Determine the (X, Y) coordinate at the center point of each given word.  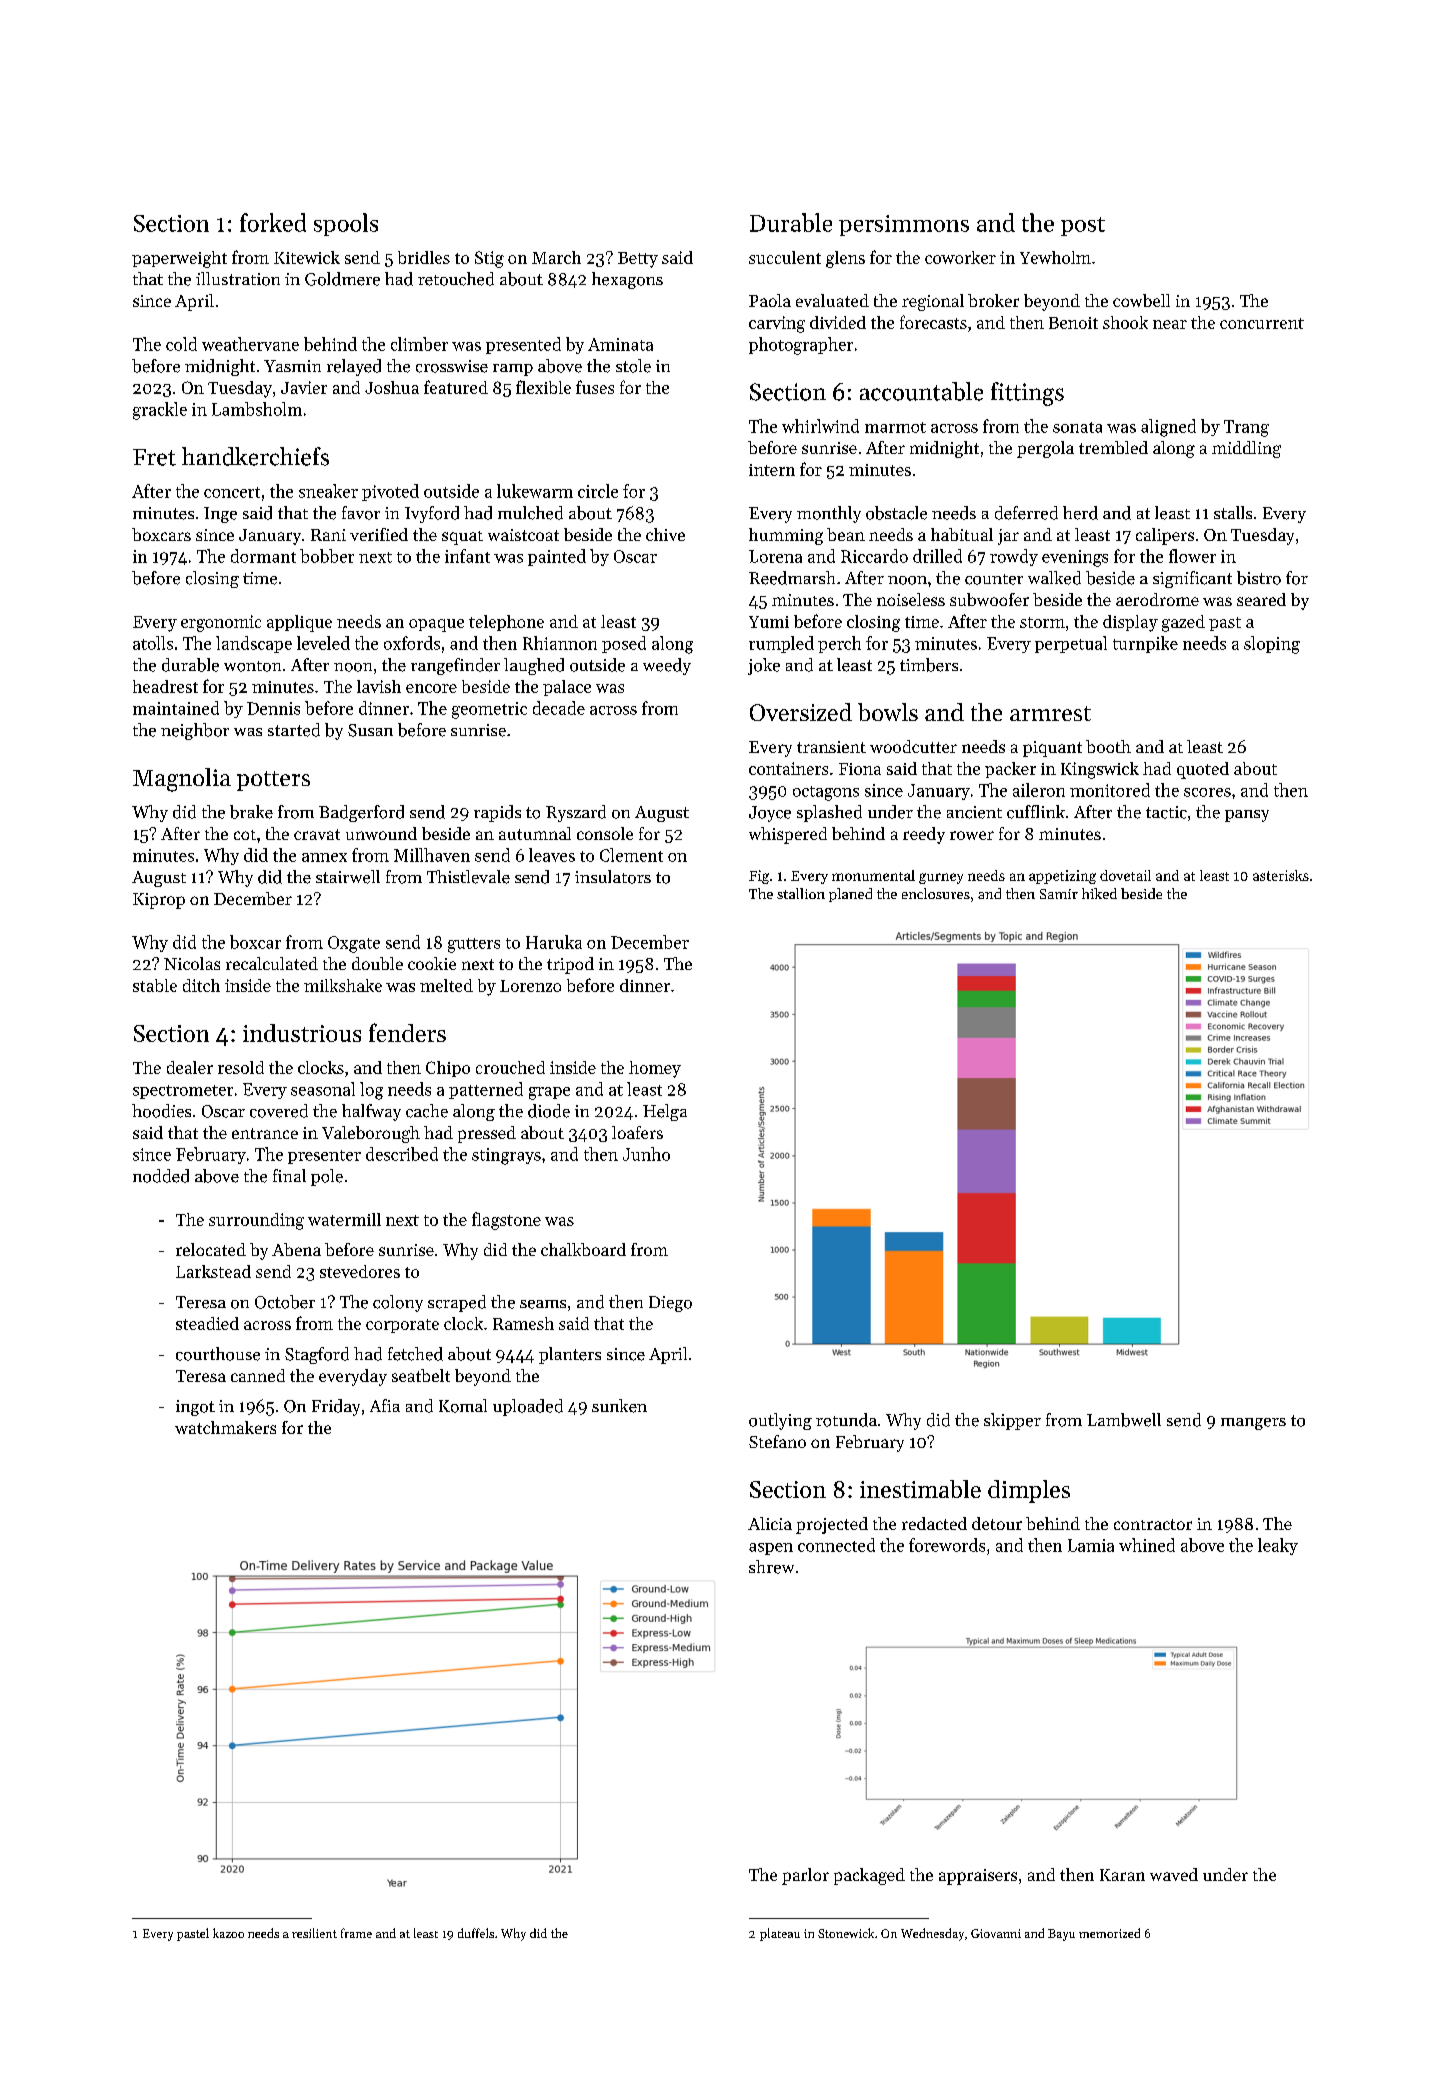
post (1083, 226)
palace (567, 688)
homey (655, 1069)
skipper (1012, 1421)
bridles (424, 257)
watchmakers (225, 1427)
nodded (161, 1176)
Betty (638, 260)
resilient (314, 1933)
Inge (220, 515)
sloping (1272, 645)
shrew (771, 1567)
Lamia (1091, 1545)
